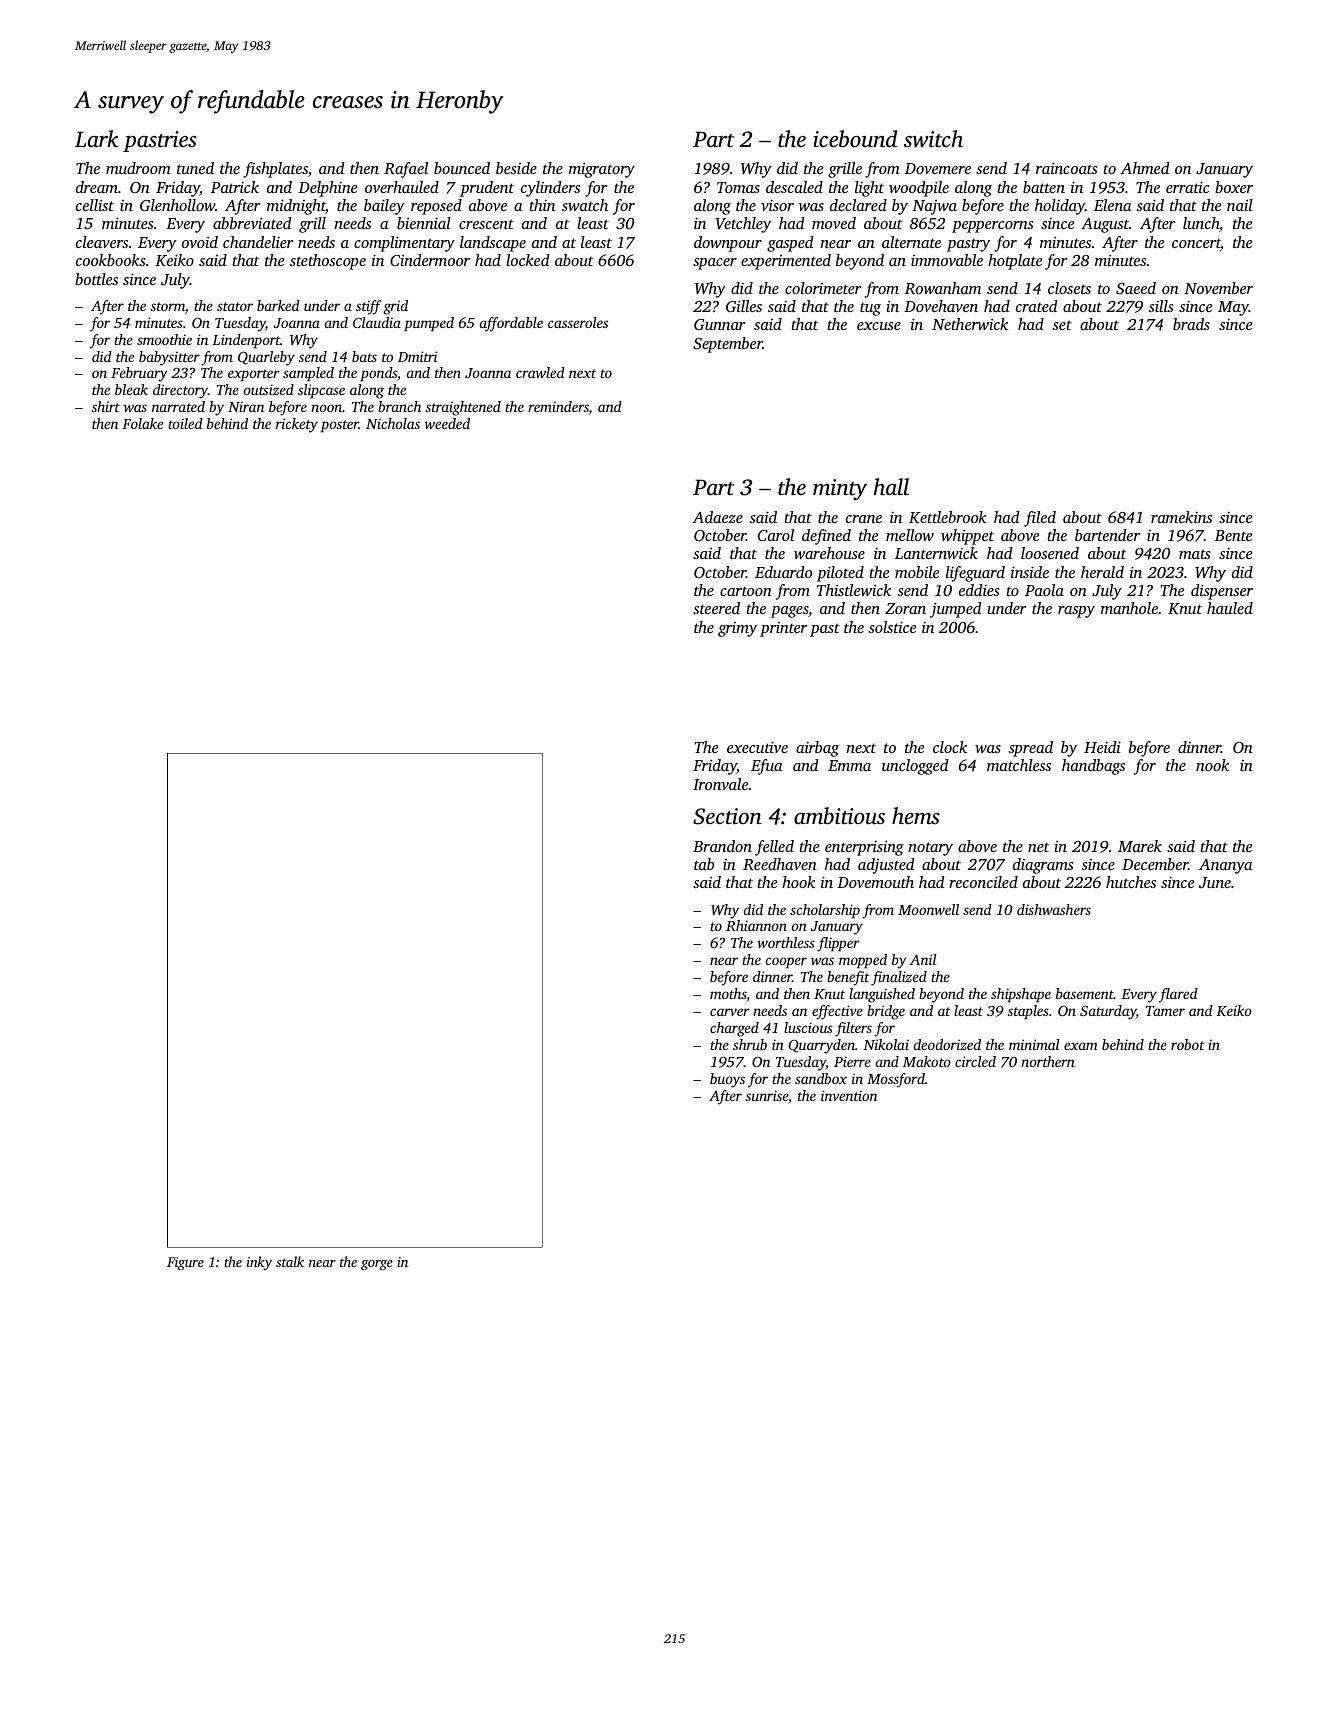  What do you see at coordinates (1191, 324) in the document?
I see `brads` at bounding box center [1191, 324].
